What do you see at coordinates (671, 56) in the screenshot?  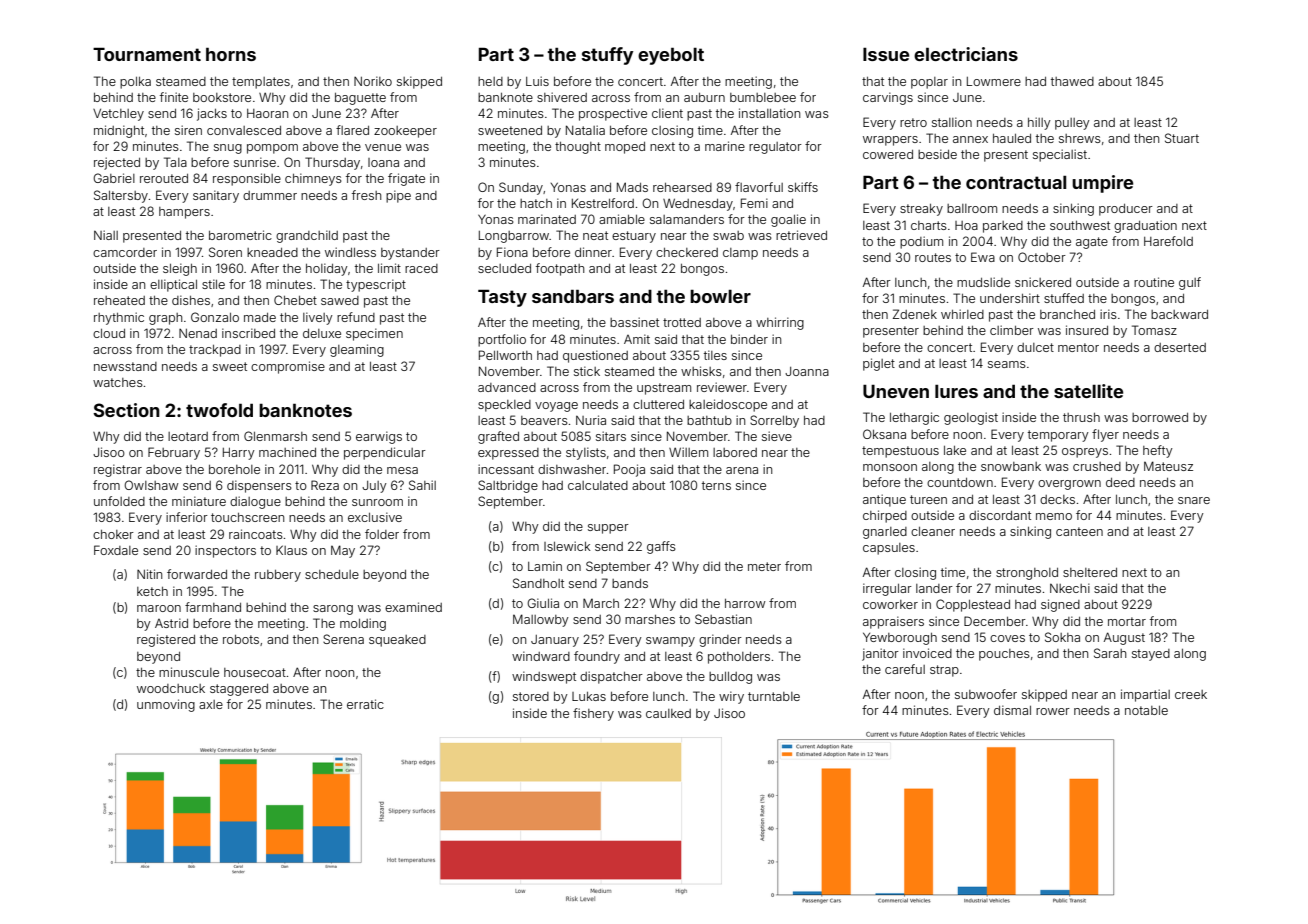 I see `eyebolt` at bounding box center [671, 56].
